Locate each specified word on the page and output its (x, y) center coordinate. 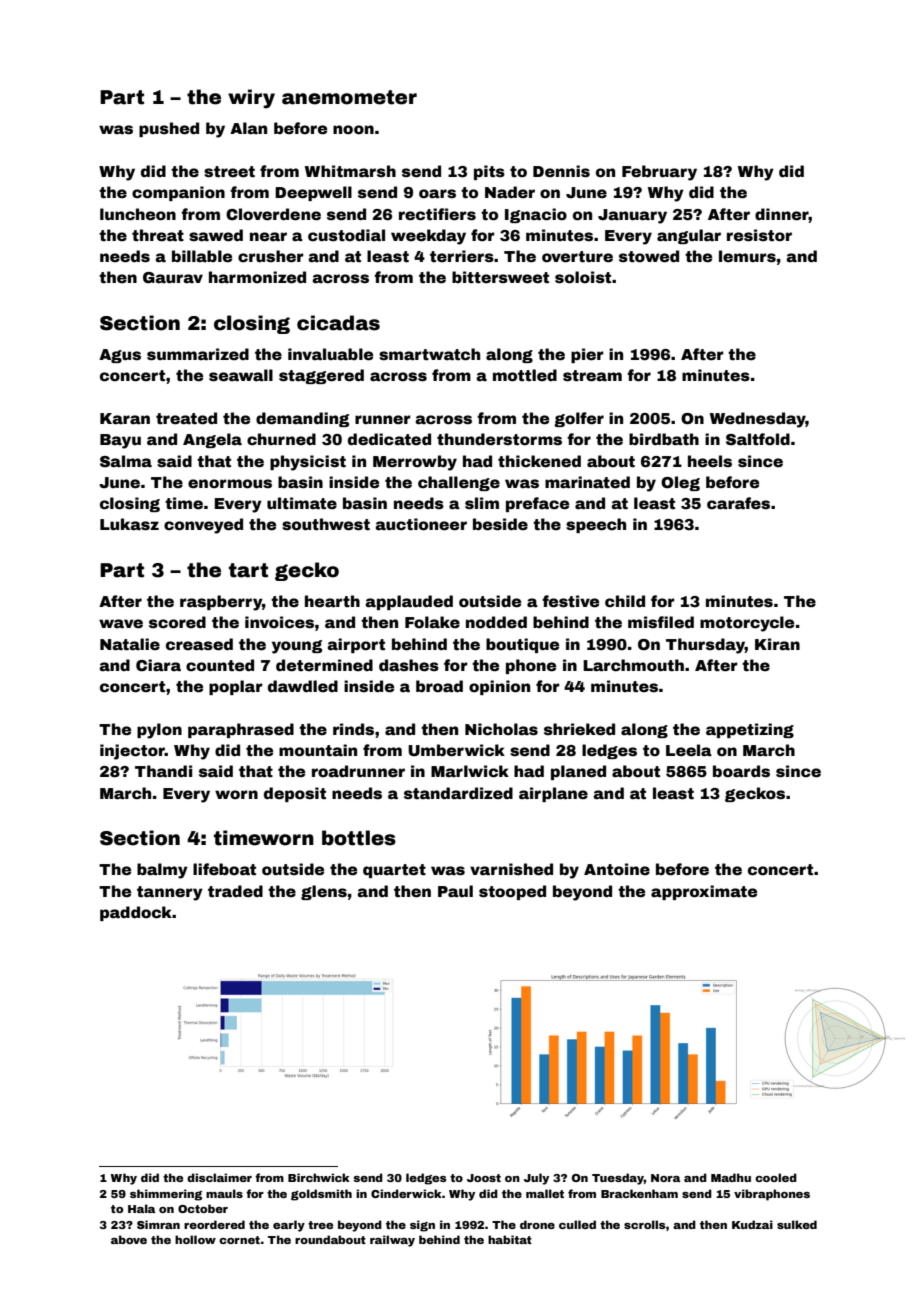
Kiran (777, 644)
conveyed (203, 526)
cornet (239, 1240)
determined (324, 665)
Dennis (561, 171)
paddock (136, 913)
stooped (512, 892)
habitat (510, 1239)
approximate (704, 892)
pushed (169, 129)
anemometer (349, 97)
